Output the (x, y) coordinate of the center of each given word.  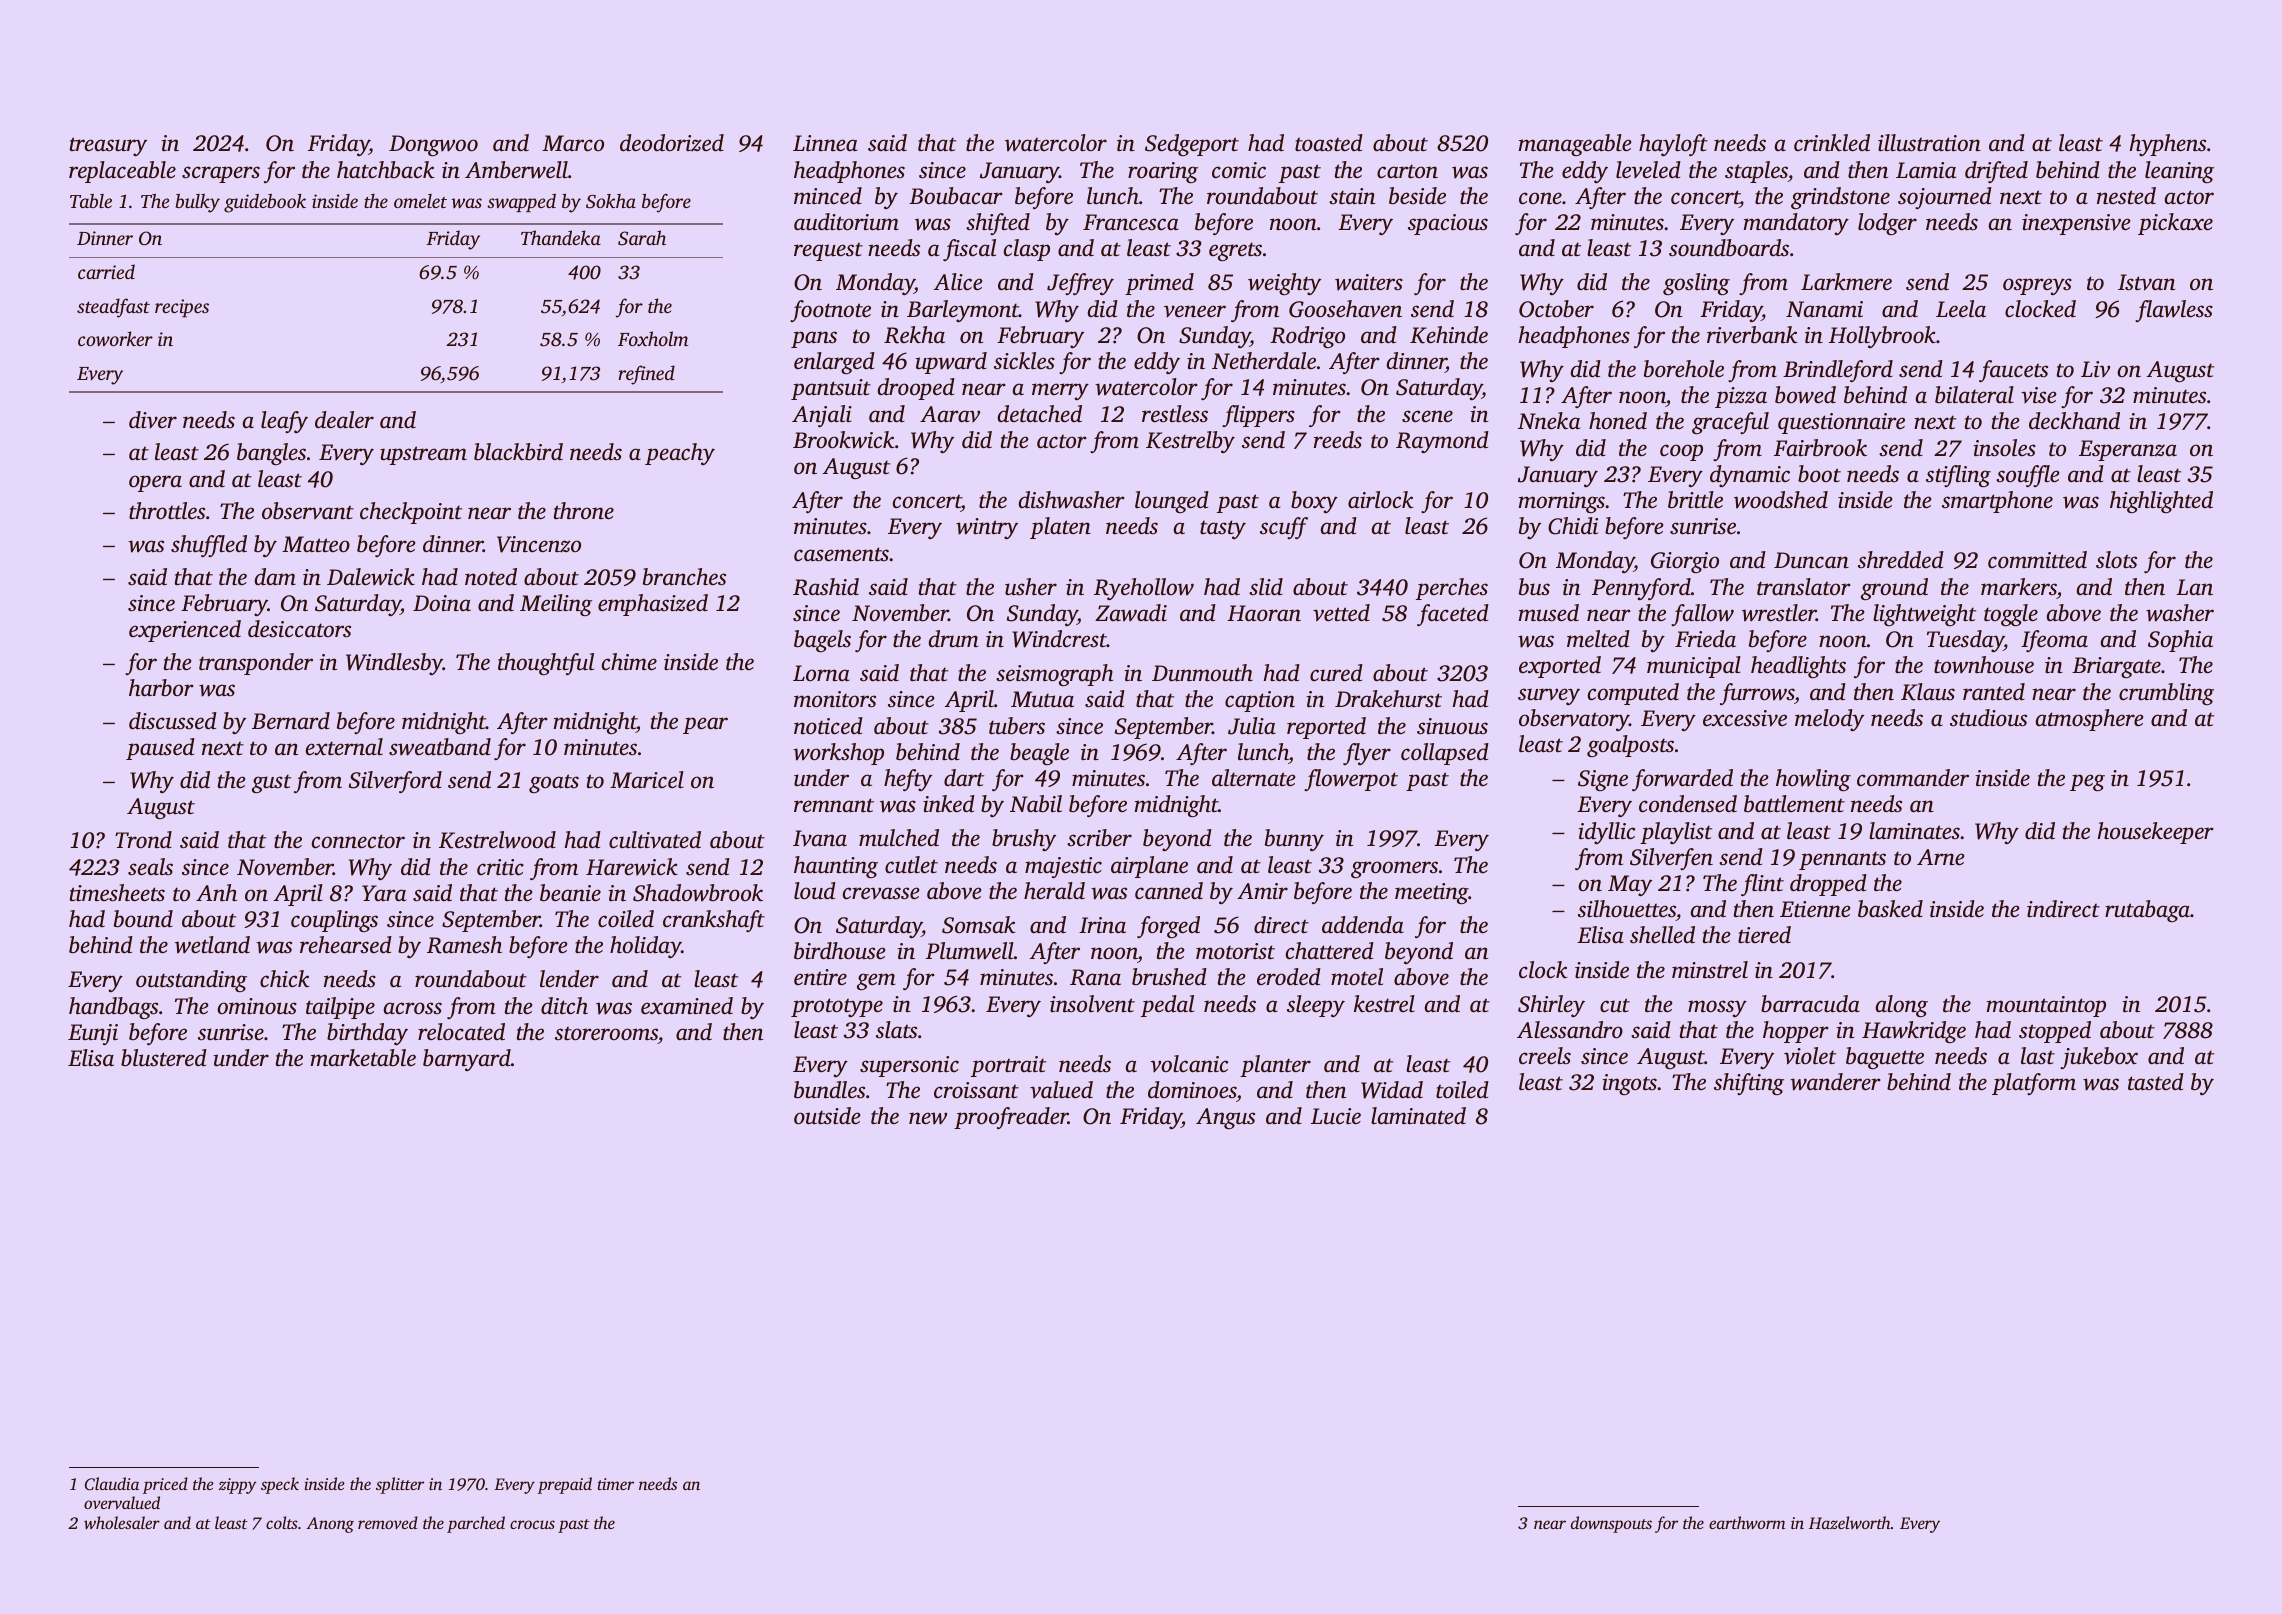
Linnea (825, 143)
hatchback (386, 170)
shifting (1749, 1084)
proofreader (1011, 1118)
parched (476, 1524)
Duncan (1811, 560)
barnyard (467, 1060)
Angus (1225, 1118)
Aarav (950, 414)
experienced (185, 631)
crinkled (1832, 143)
